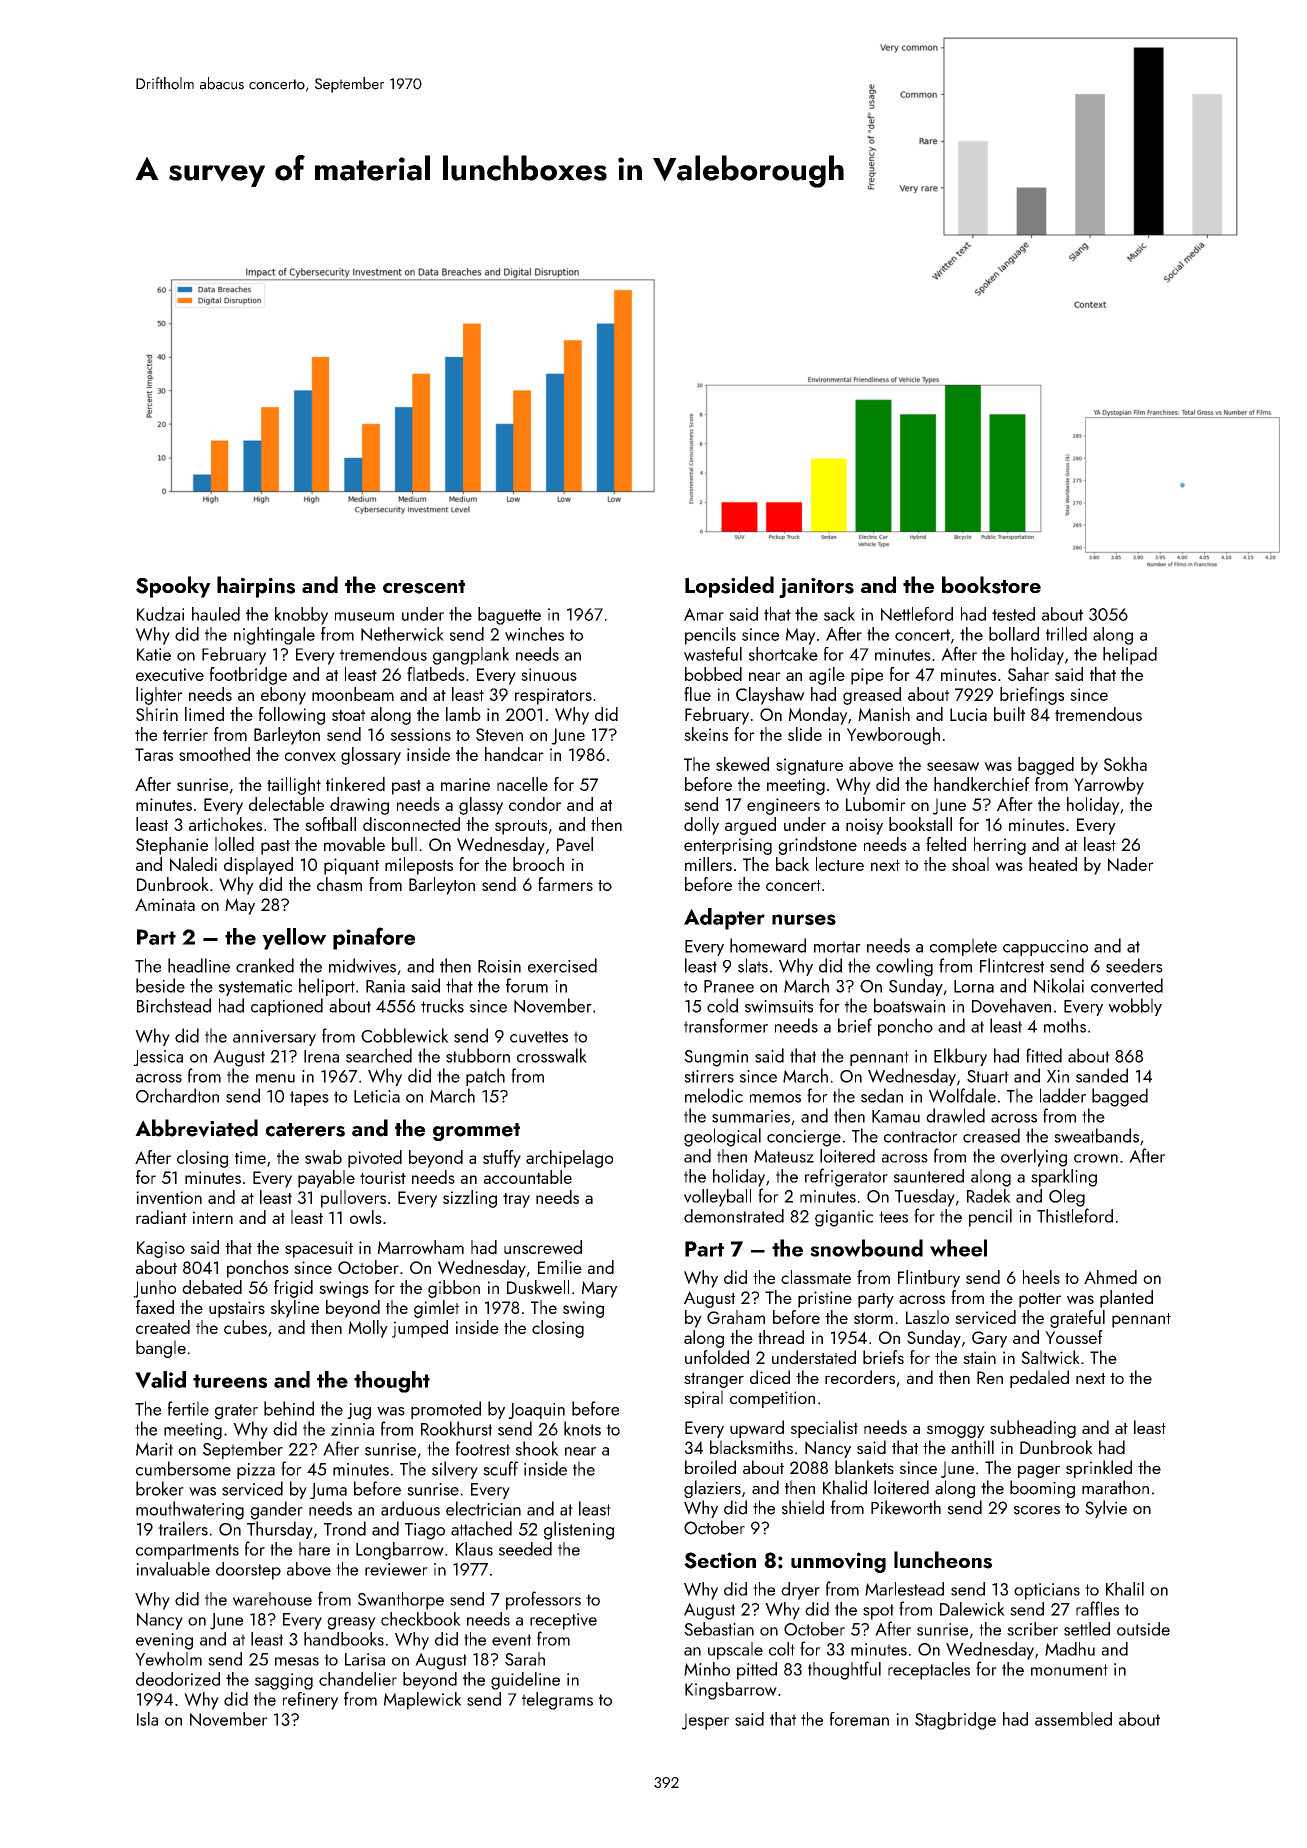  What do you see at coordinates (256, 587) in the screenshot?
I see `hairpins` at bounding box center [256, 587].
